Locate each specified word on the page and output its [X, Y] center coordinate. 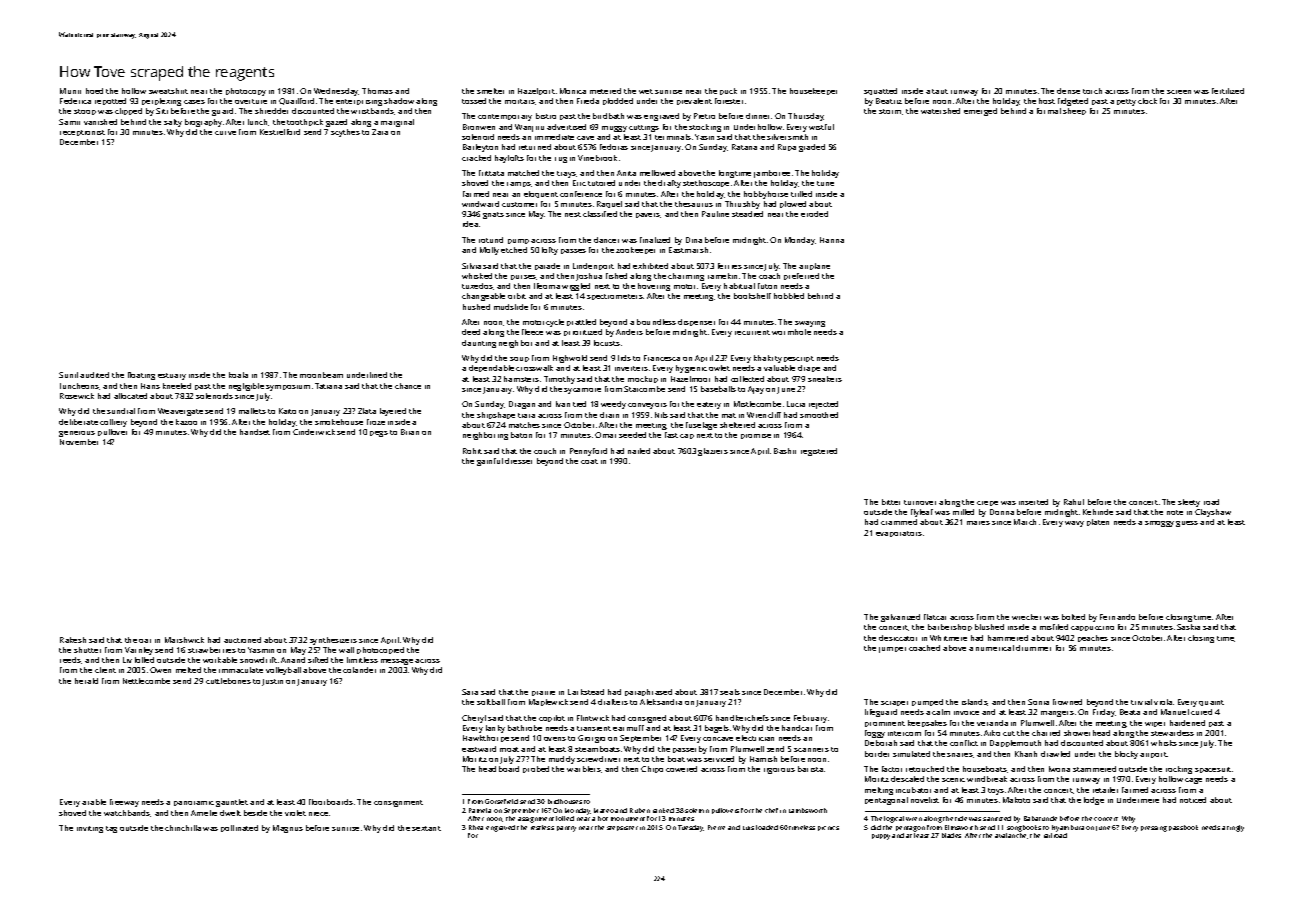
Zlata [367, 411]
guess [1187, 524]
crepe [987, 503]
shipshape [496, 415]
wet [646, 91]
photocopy [246, 92]
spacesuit [1213, 770]
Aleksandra [661, 702]
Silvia [471, 266]
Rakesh [73, 640]
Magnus [288, 829]
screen [1179, 92]
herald [86, 681]
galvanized [900, 618]
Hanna [832, 240]
